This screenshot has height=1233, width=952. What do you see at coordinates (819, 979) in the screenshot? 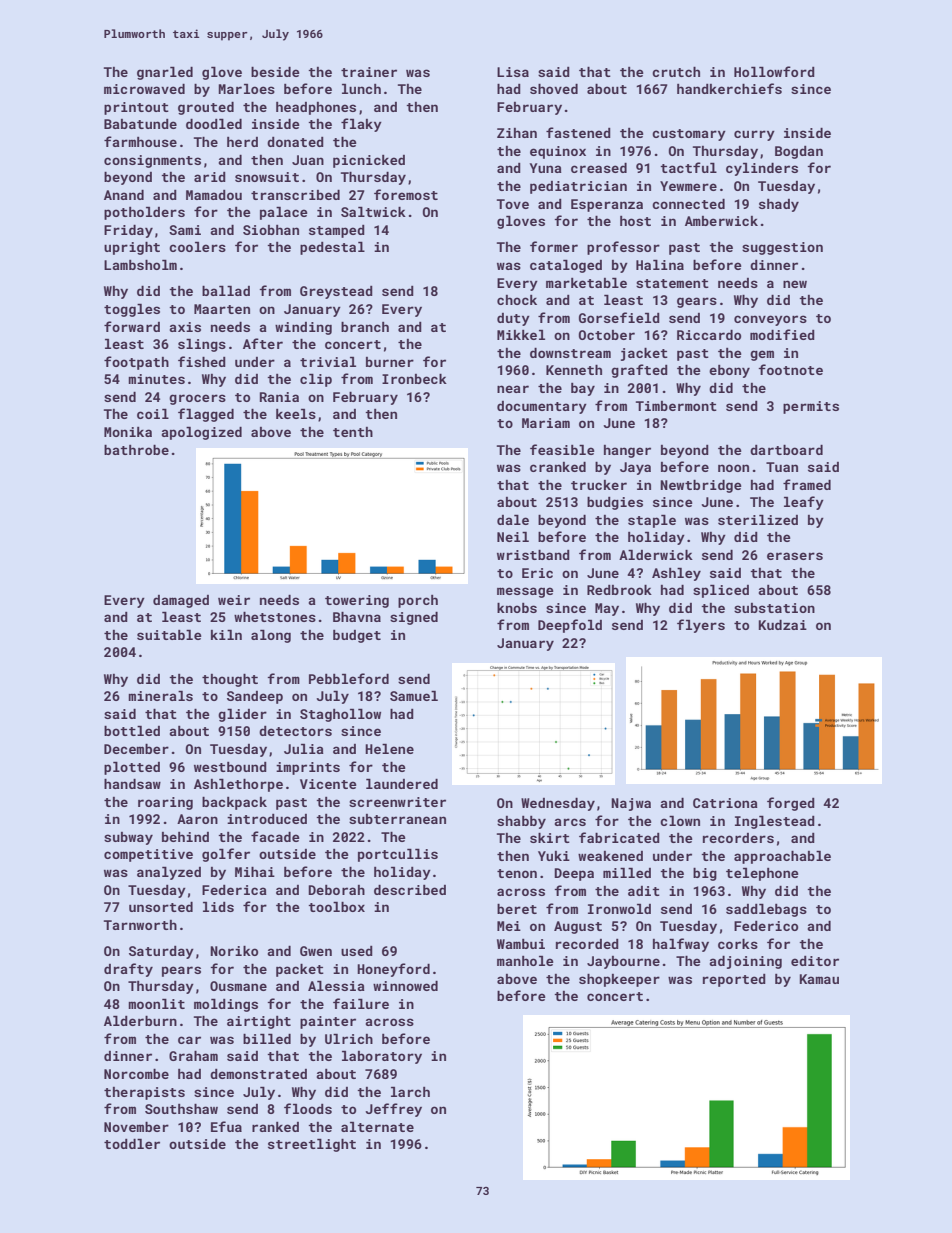
I see `Kamau` at bounding box center [819, 979].
